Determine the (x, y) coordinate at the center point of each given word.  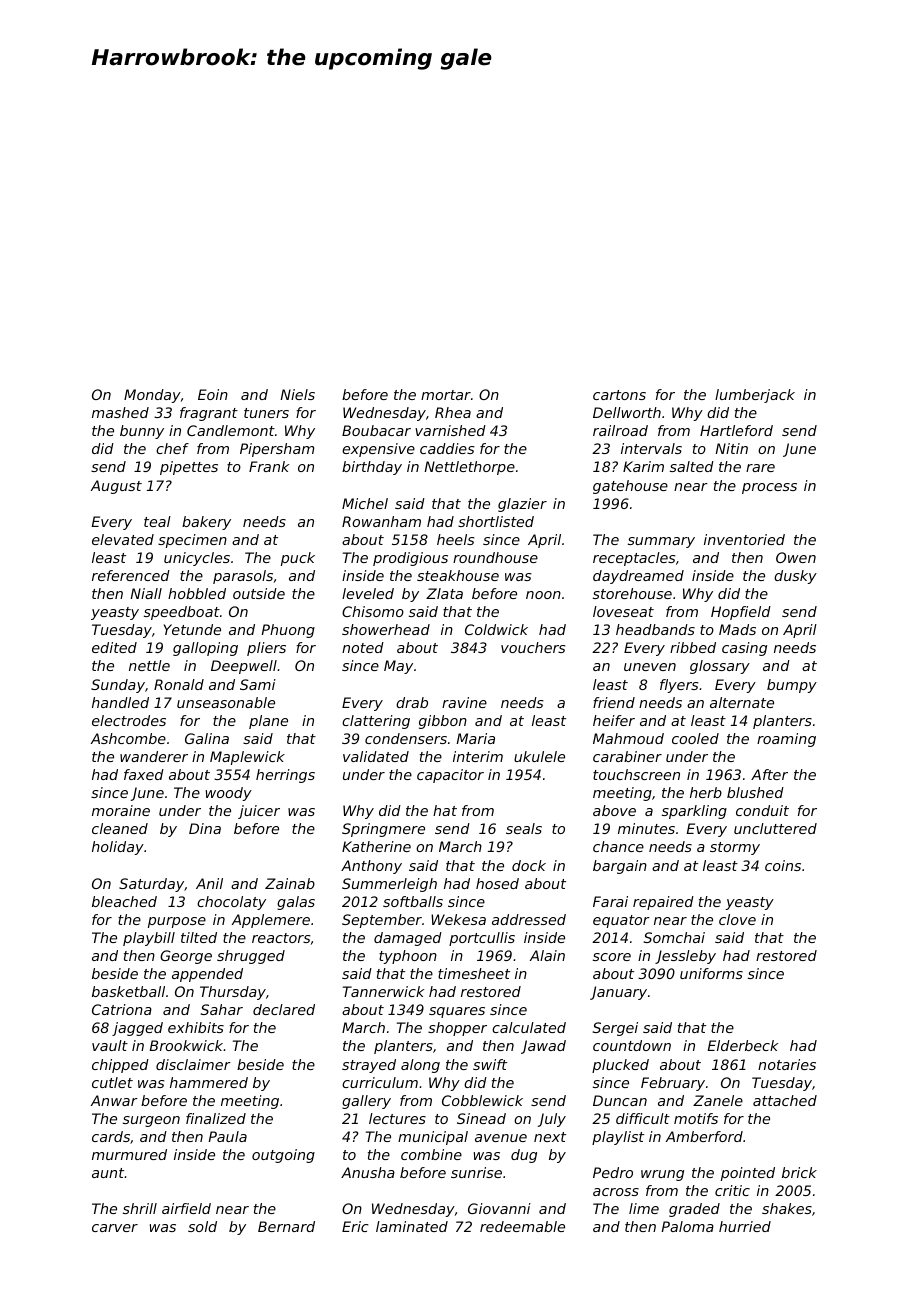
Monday (152, 396)
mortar (446, 395)
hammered (209, 1082)
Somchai (674, 937)
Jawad (543, 1047)
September (382, 921)
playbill (149, 939)
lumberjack (755, 396)
